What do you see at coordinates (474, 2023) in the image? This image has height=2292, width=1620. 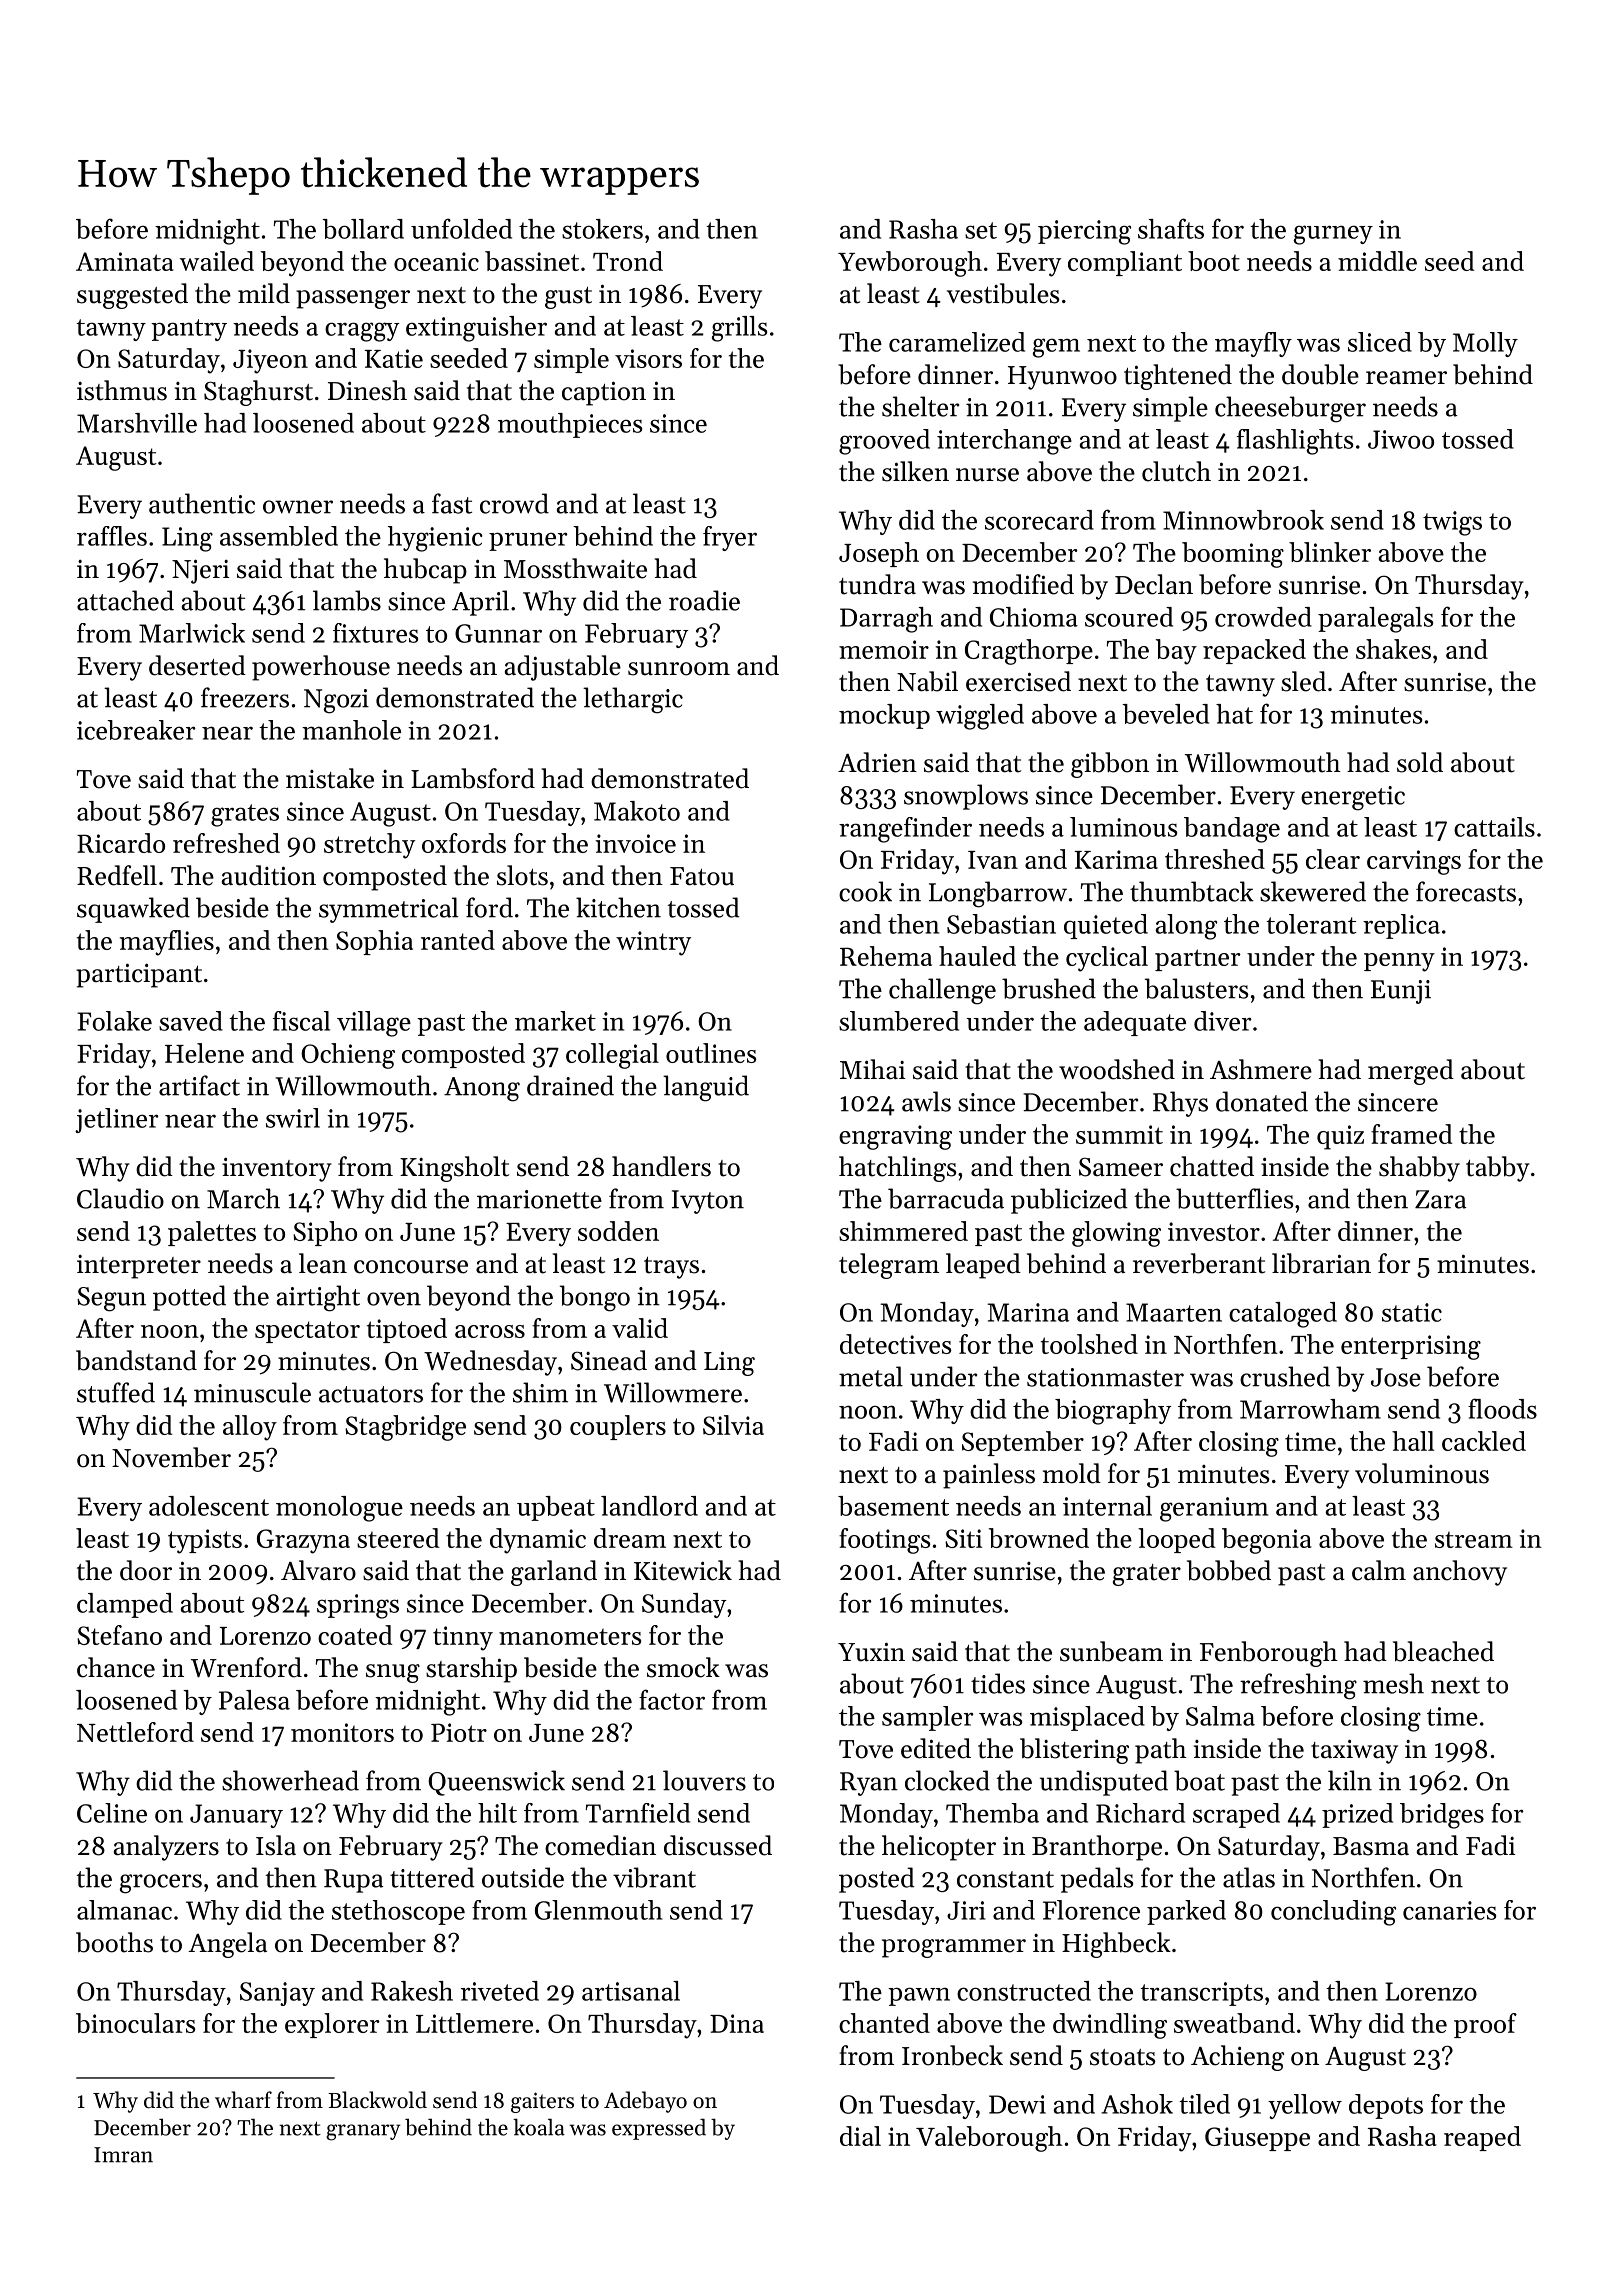 I see `Littlemere` at bounding box center [474, 2023].
